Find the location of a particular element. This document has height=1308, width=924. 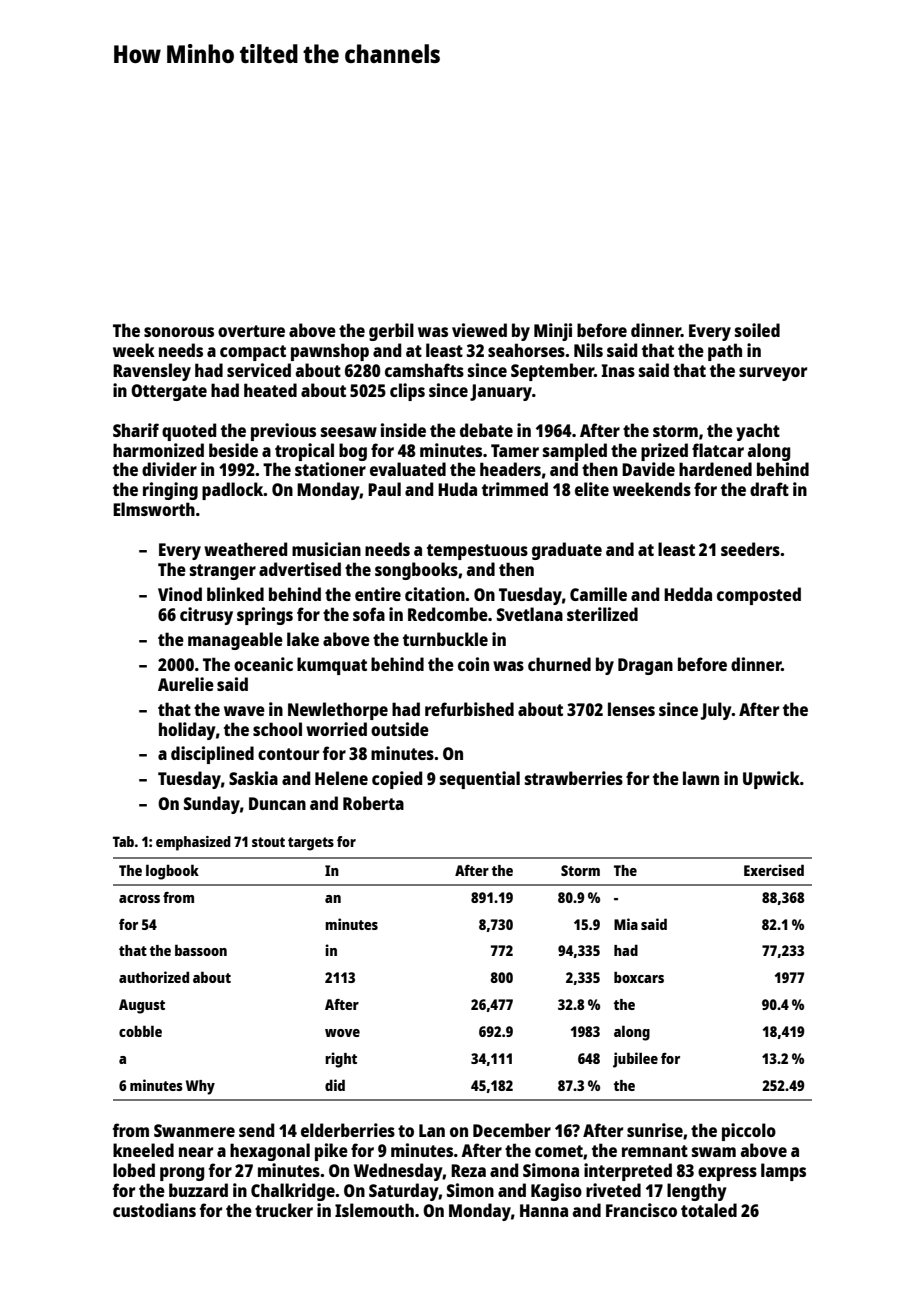

wave is located at coordinates (244, 711).
